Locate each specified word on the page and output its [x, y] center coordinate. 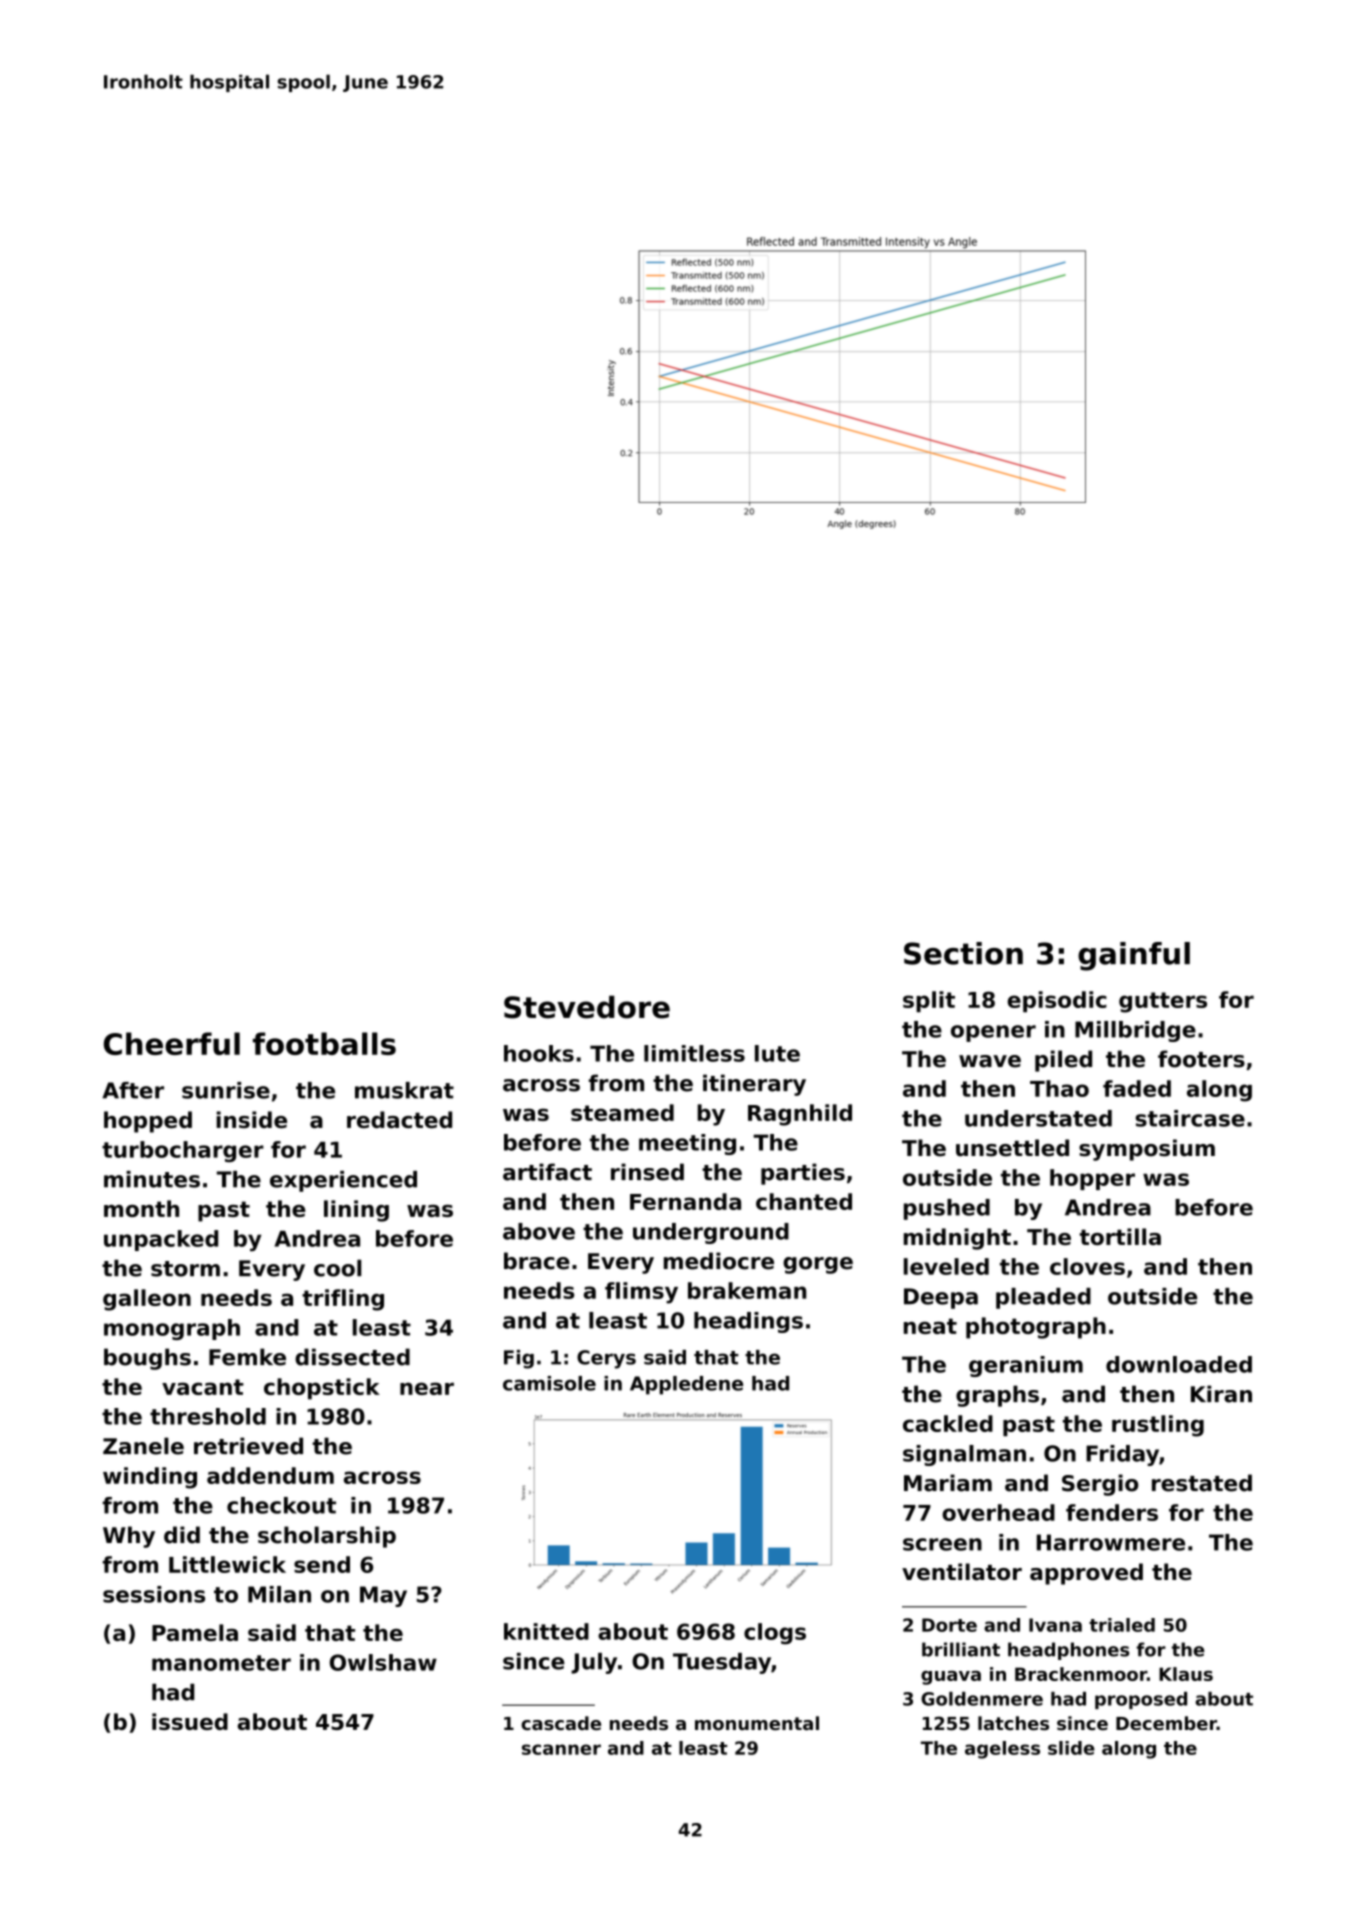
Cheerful [172, 1043]
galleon [147, 1300]
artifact [547, 1172]
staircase [1190, 1118]
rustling [1158, 1426]
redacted [399, 1119]
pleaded [1043, 1298]
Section [963, 953]
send [322, 1564]
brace [537, 1261]
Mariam [948, 1483]
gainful [1134, 956]
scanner [561, 1749]
